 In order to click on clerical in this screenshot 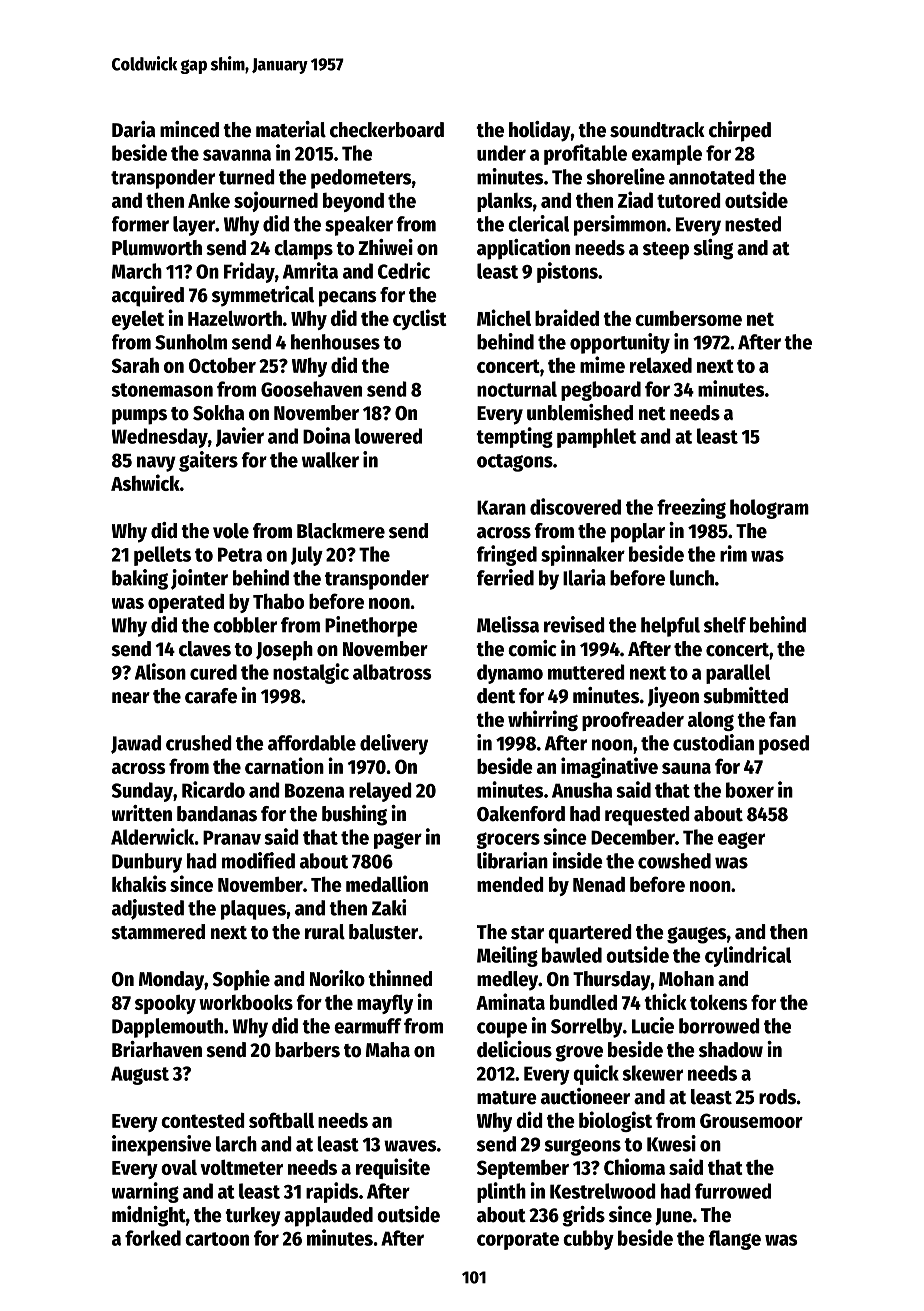, I will do `click(538, 223)`.
